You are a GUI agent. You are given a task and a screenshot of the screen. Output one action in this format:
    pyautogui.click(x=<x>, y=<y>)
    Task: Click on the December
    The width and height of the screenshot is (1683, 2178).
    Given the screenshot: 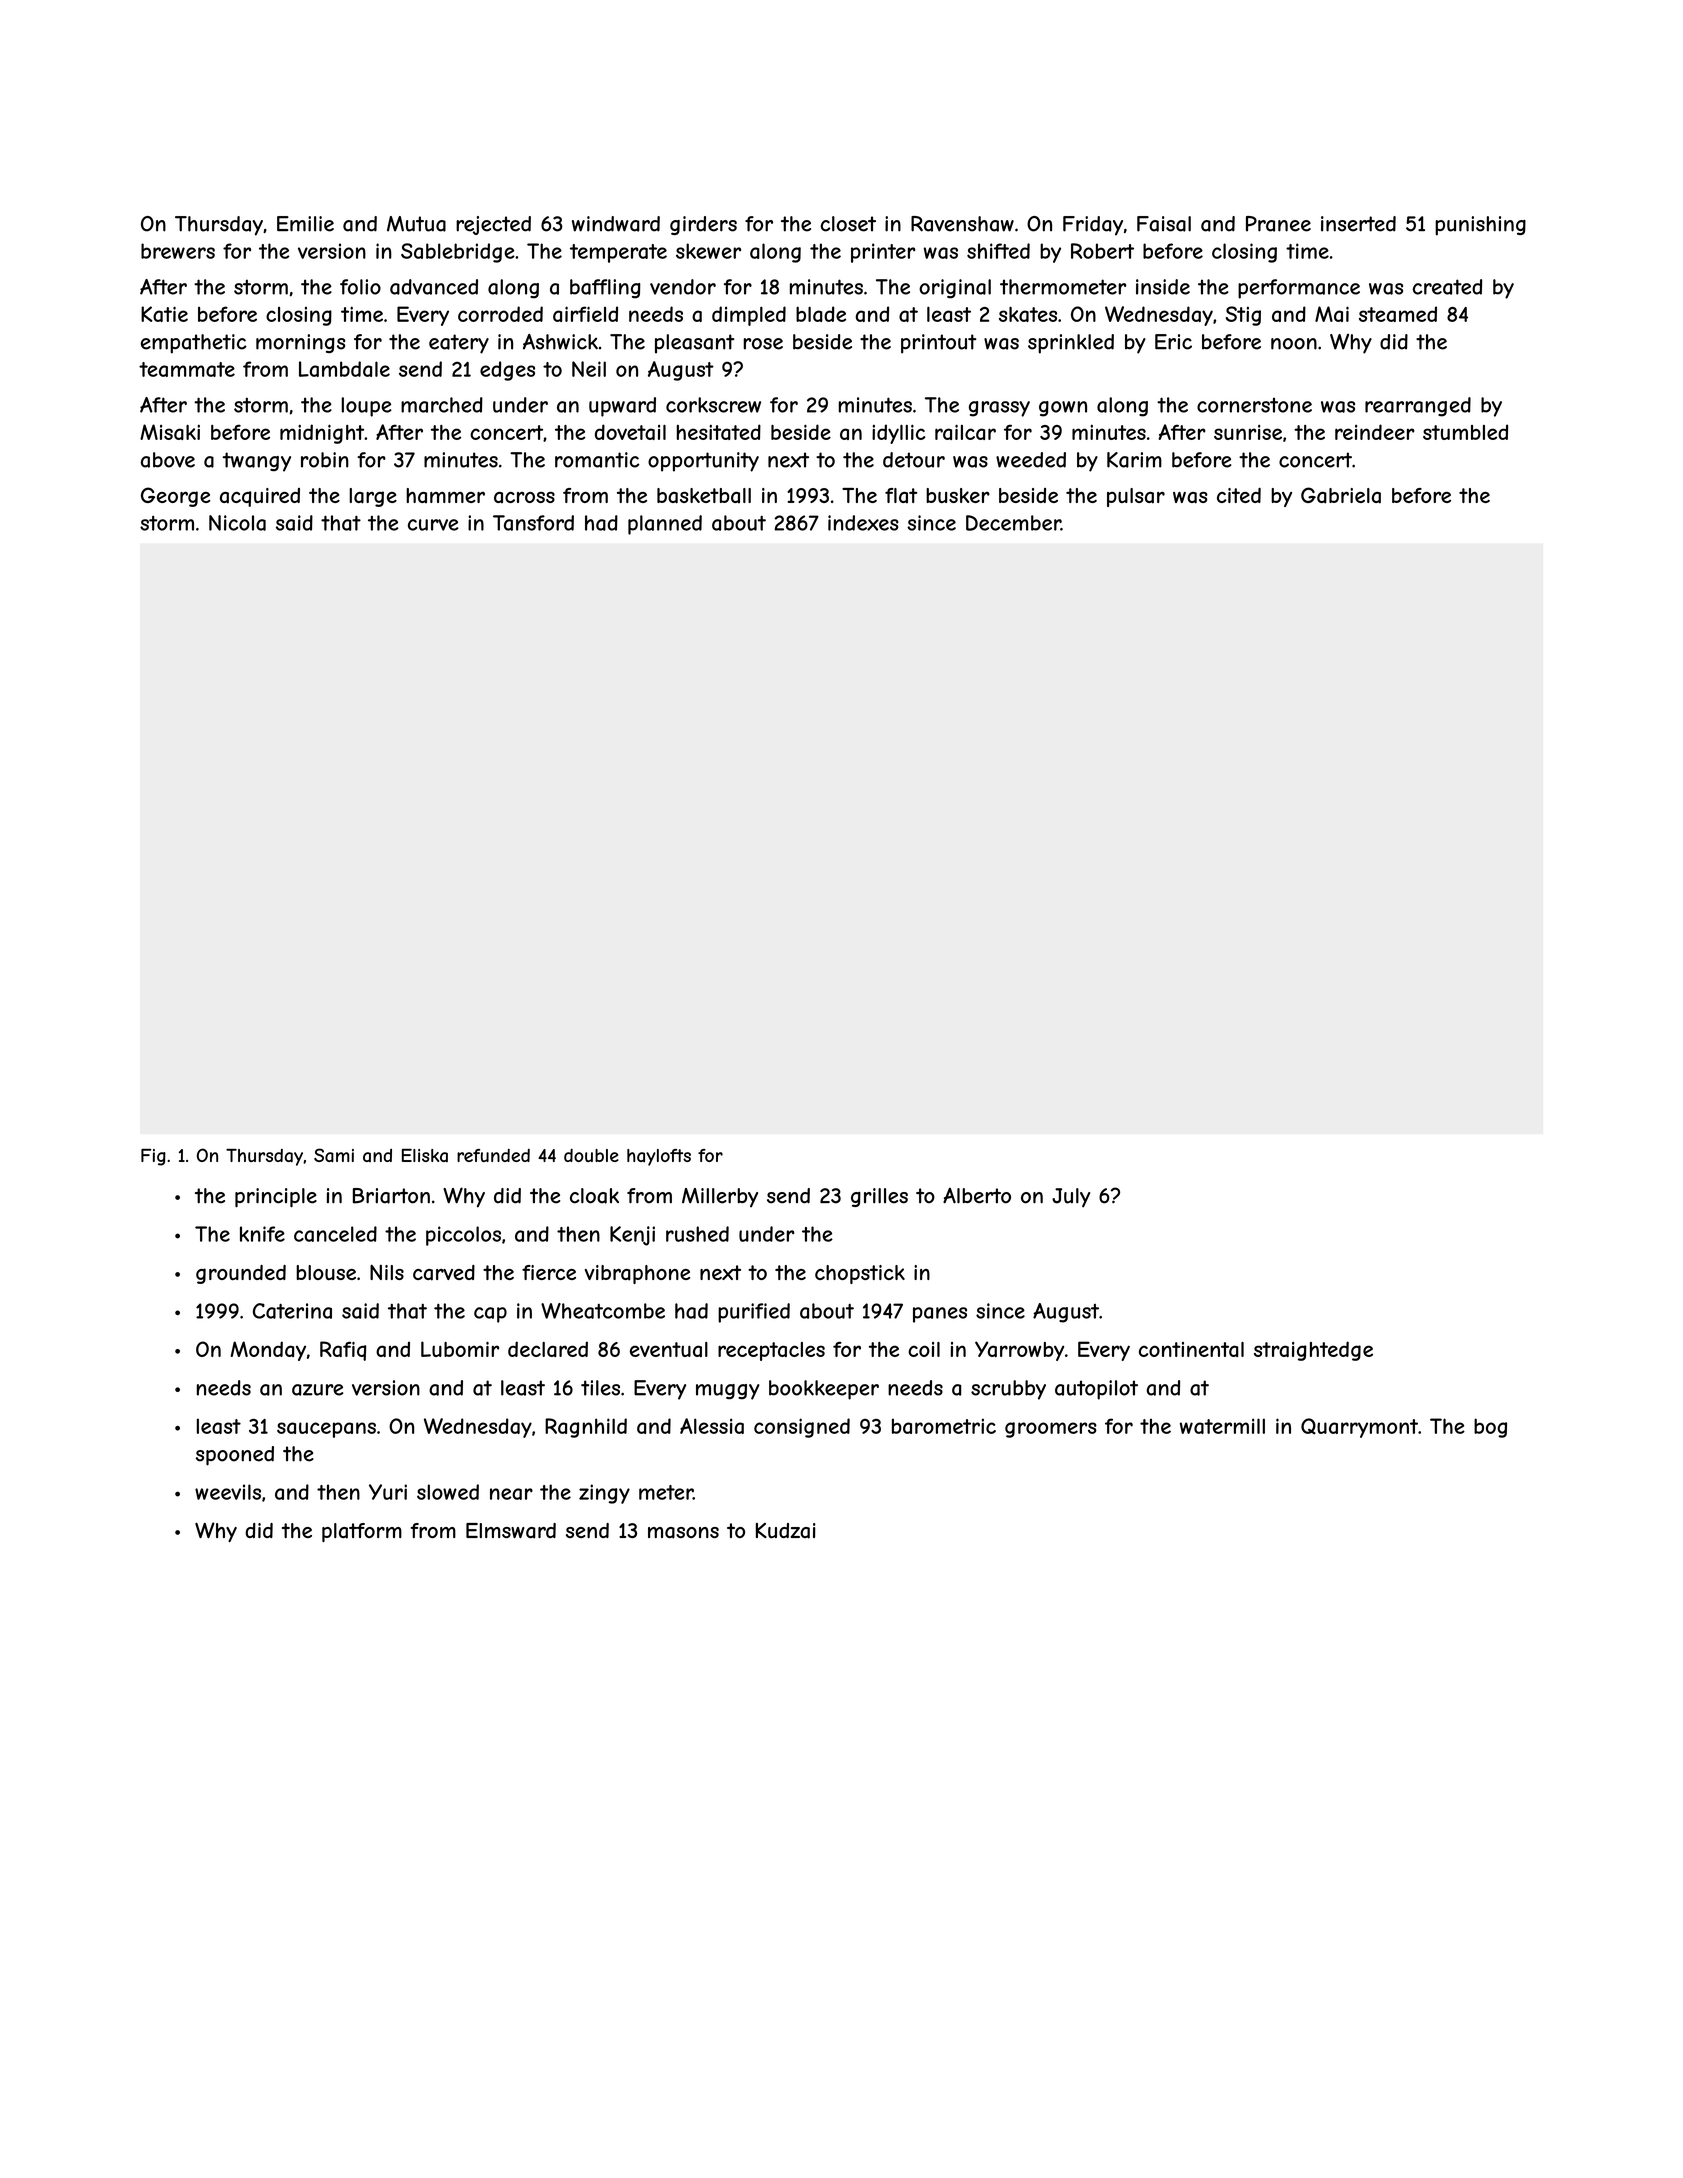 What is the action you would take?
    pyautogui.click(x=1013, y=523)
